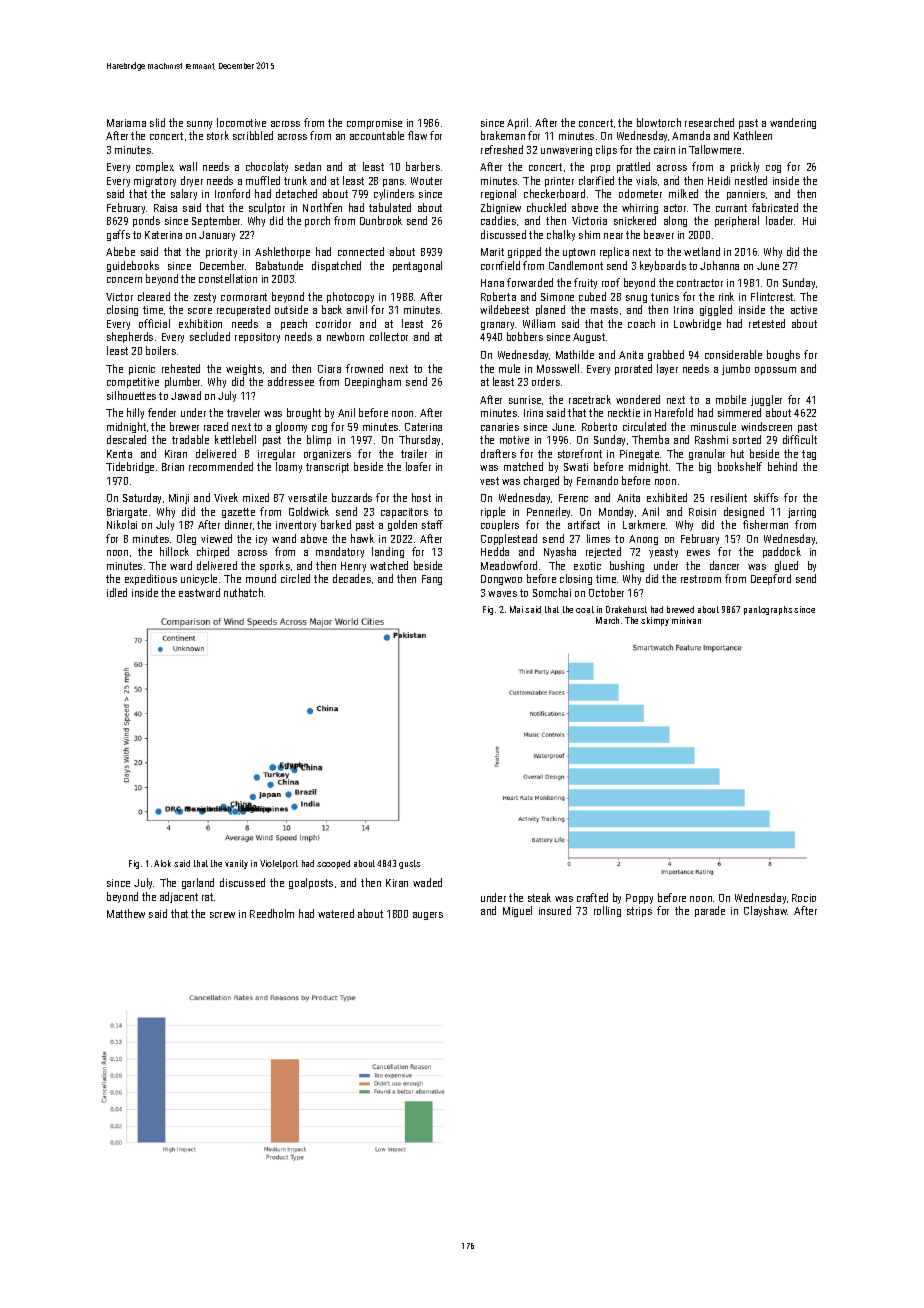  Describe the element at coordinates (709, 122) in the page. I see `researched` at that location.
